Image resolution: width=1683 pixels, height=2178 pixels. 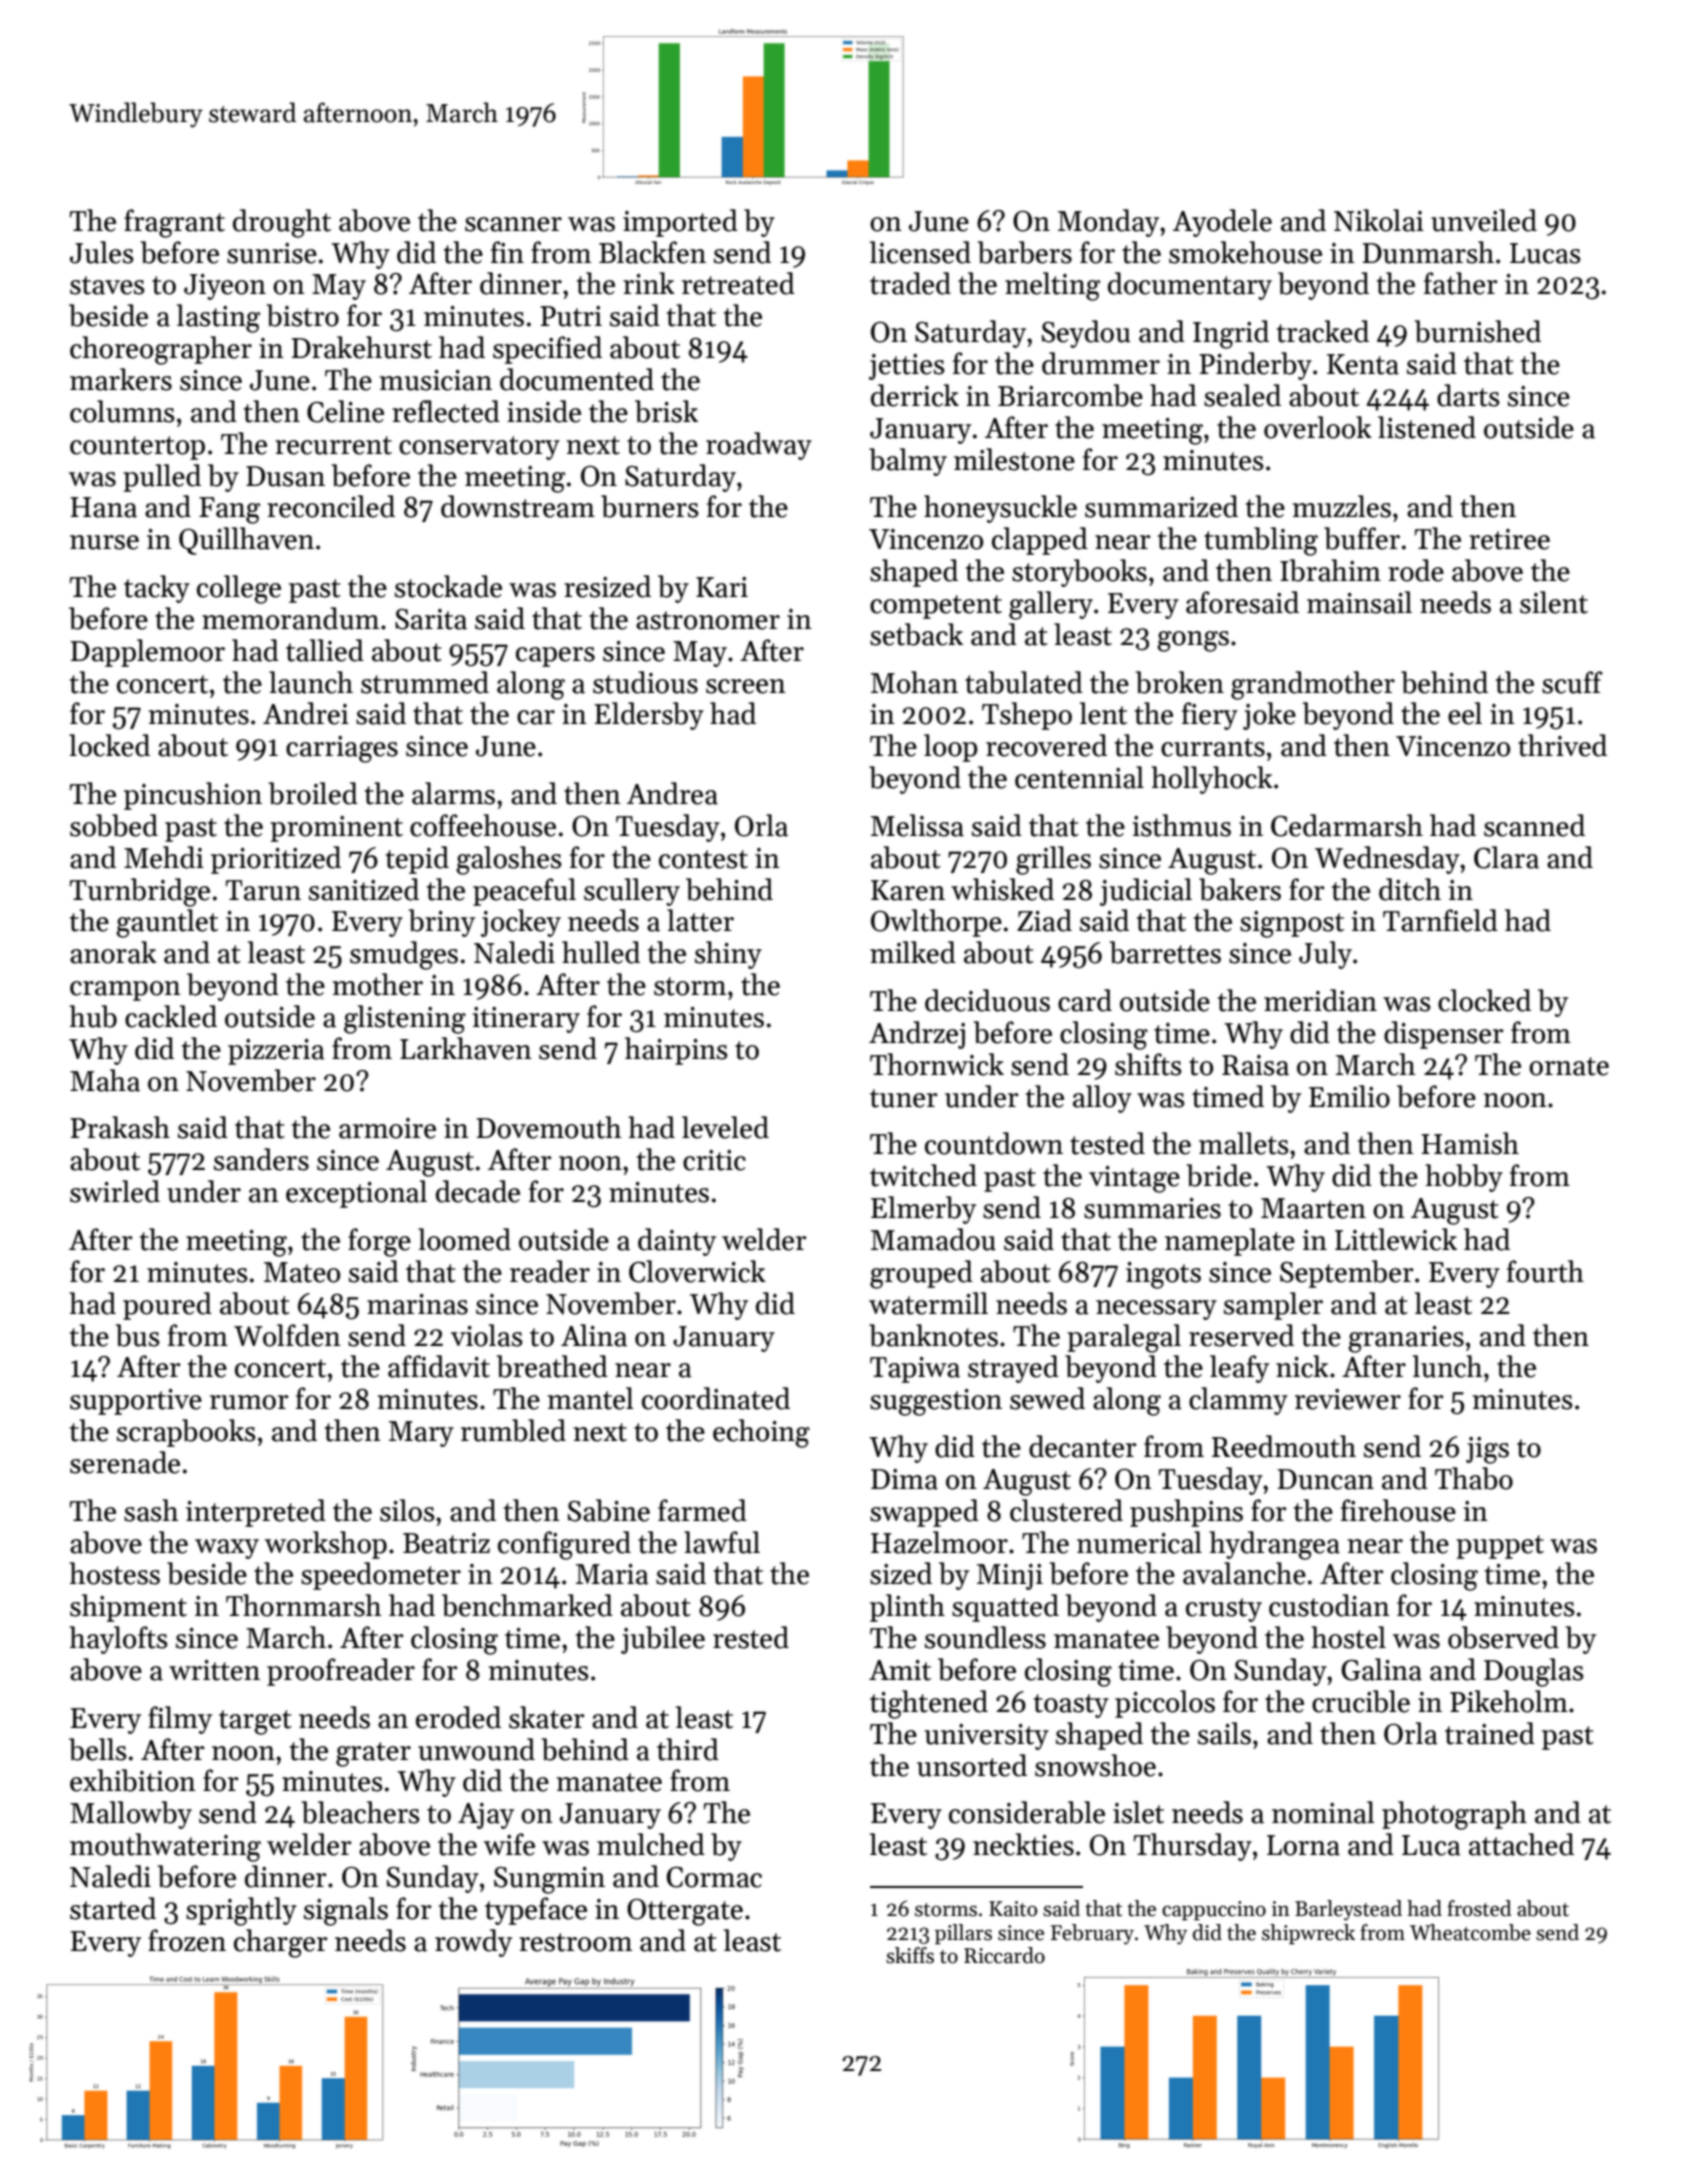 What do you see at coordinates (1465, 713) in the screenshot?
I see `eel` at bounding box center [1465, 713].
